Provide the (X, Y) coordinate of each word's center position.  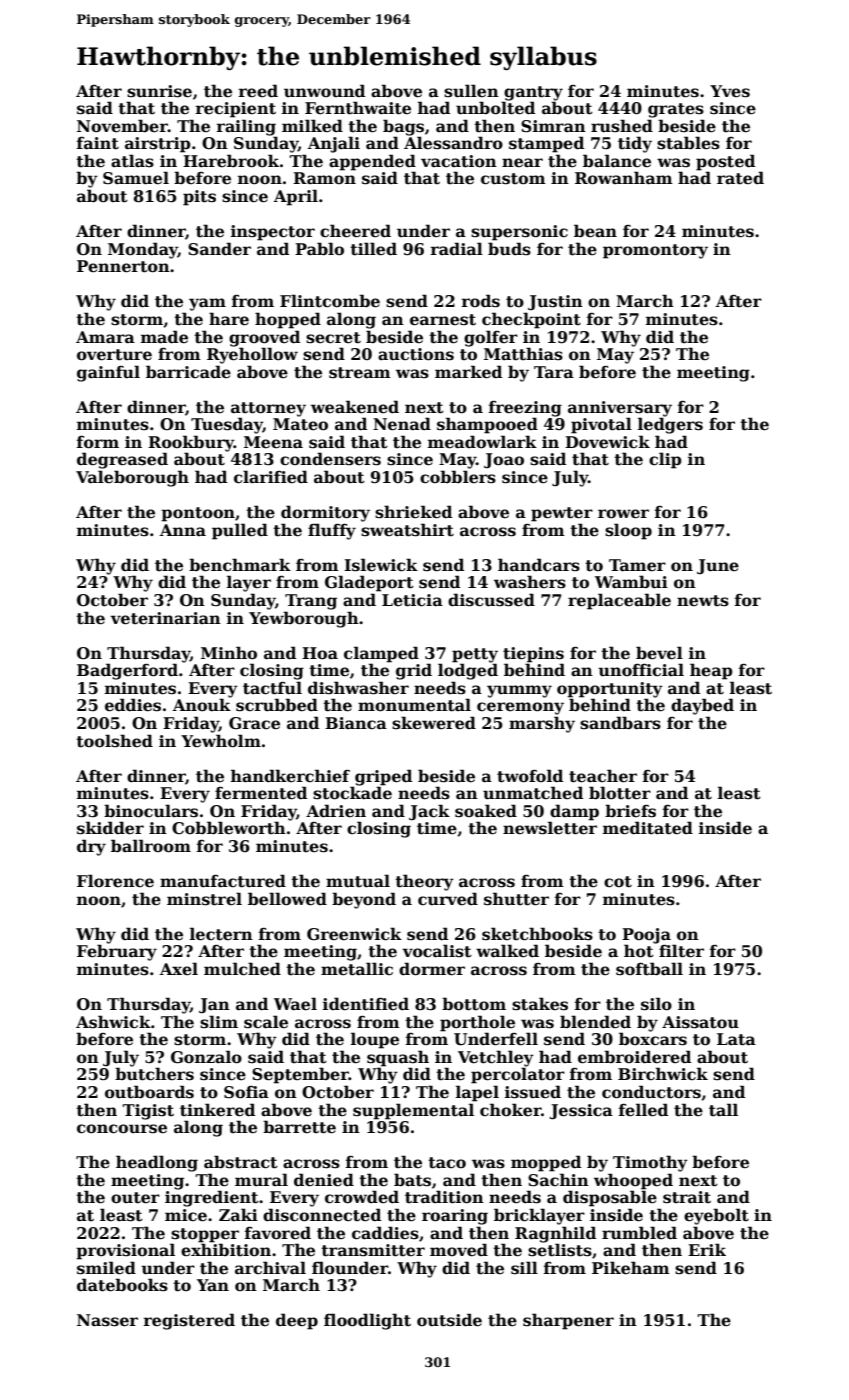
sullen (471, 91)
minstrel (204, 899)
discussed (491, 600)
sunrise (159, 91)
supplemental (413, 1111)
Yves (730, 91)
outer (135, 1198)
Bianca (356, 723)
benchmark (240, 565)
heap (711, 671)
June (718, 566)
